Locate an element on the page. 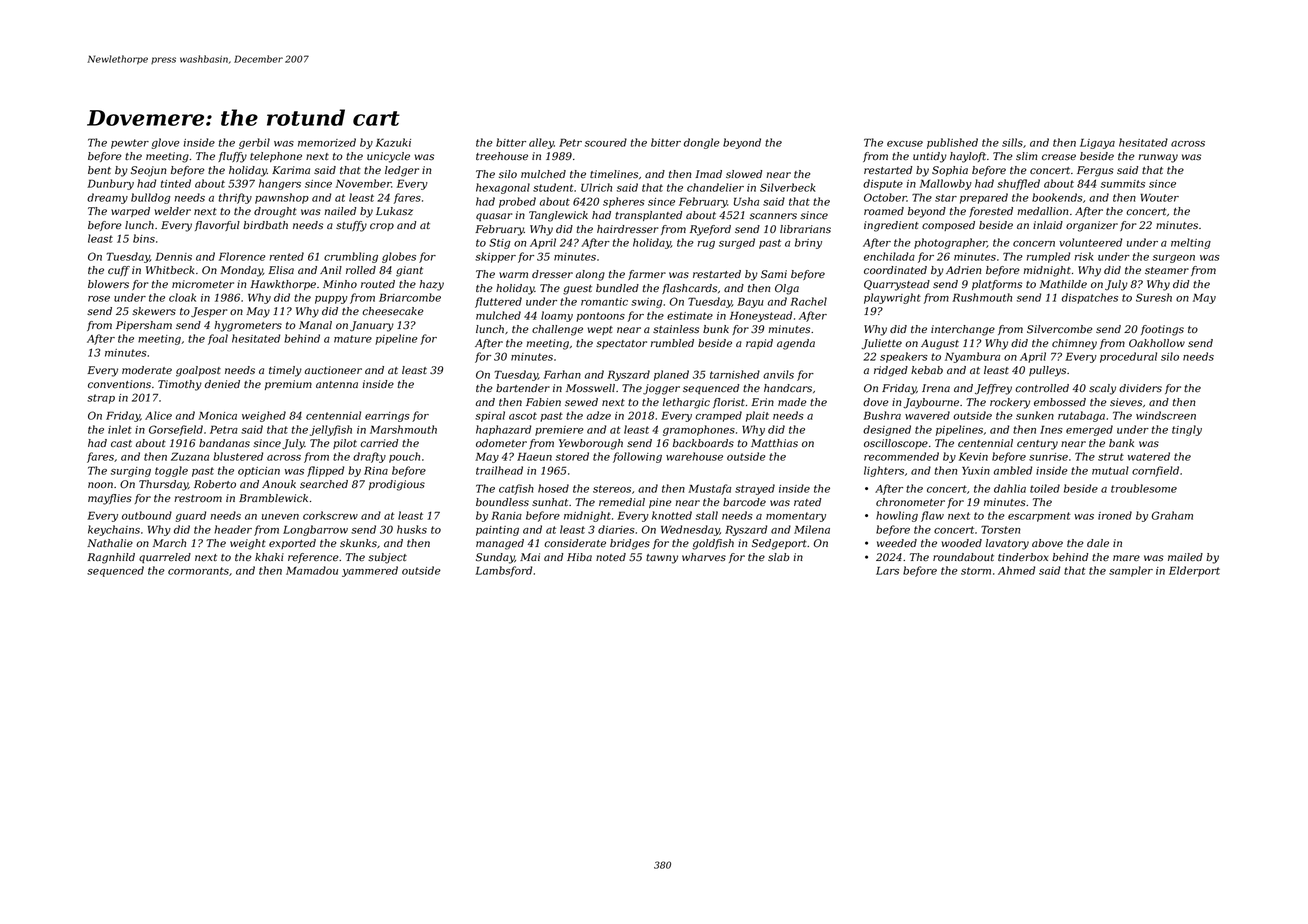  pulleys is located at coordinates (1047, 371).
